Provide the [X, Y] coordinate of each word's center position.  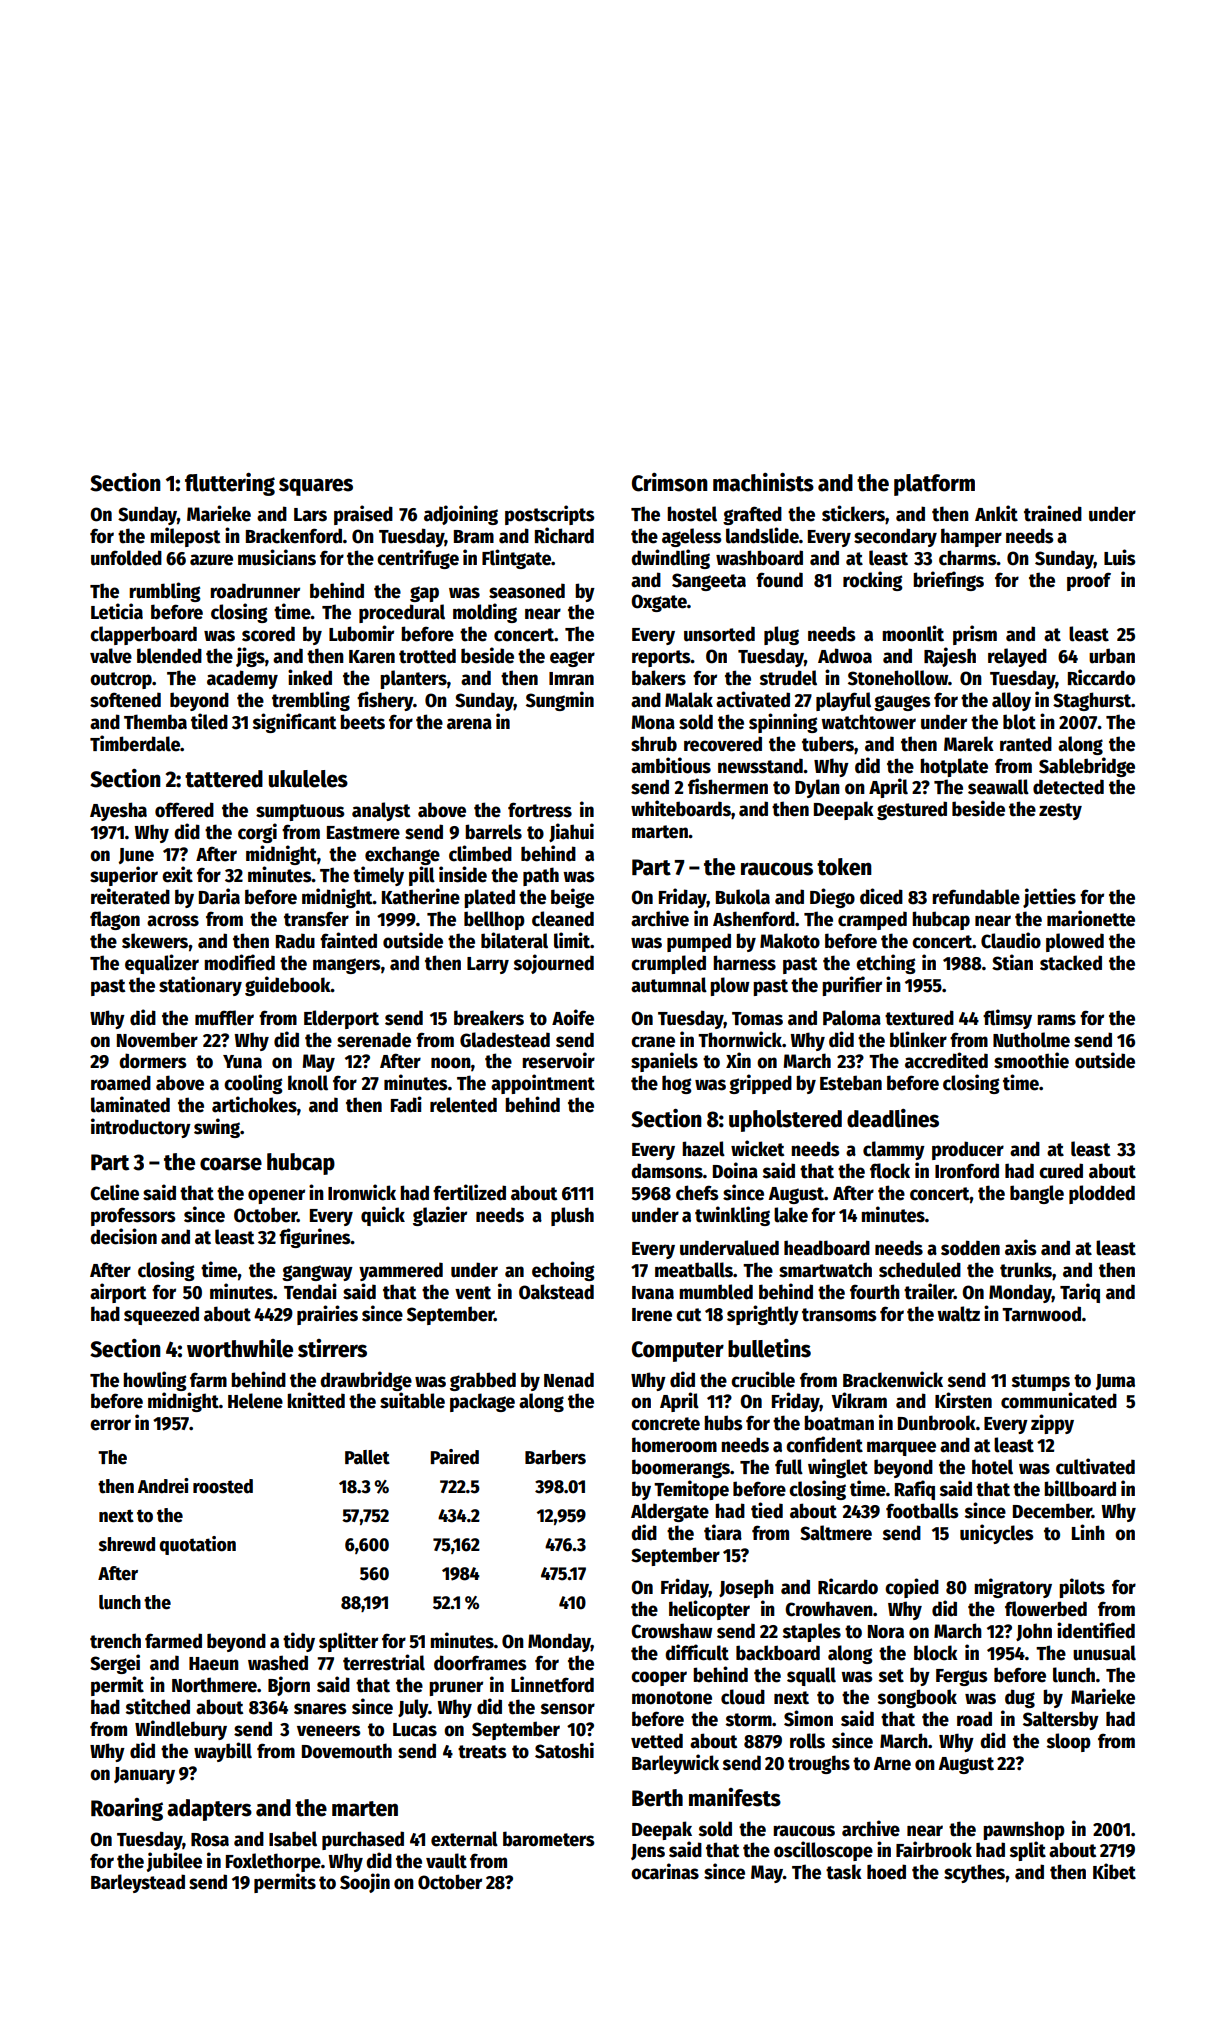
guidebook [288, 986]
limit [572, 940]
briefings [948, 581]
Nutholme [1031, 1040]
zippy [1052, 1424]
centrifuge [418, 559]
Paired [455, 1457]
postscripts [549, 515]
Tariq [1080, 1293]
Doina [735, 1170]
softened [125, 700]
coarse [231, 1164]
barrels [493, 832]
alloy [1011, 701]
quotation [197, 1545]
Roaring [127, 1809]
